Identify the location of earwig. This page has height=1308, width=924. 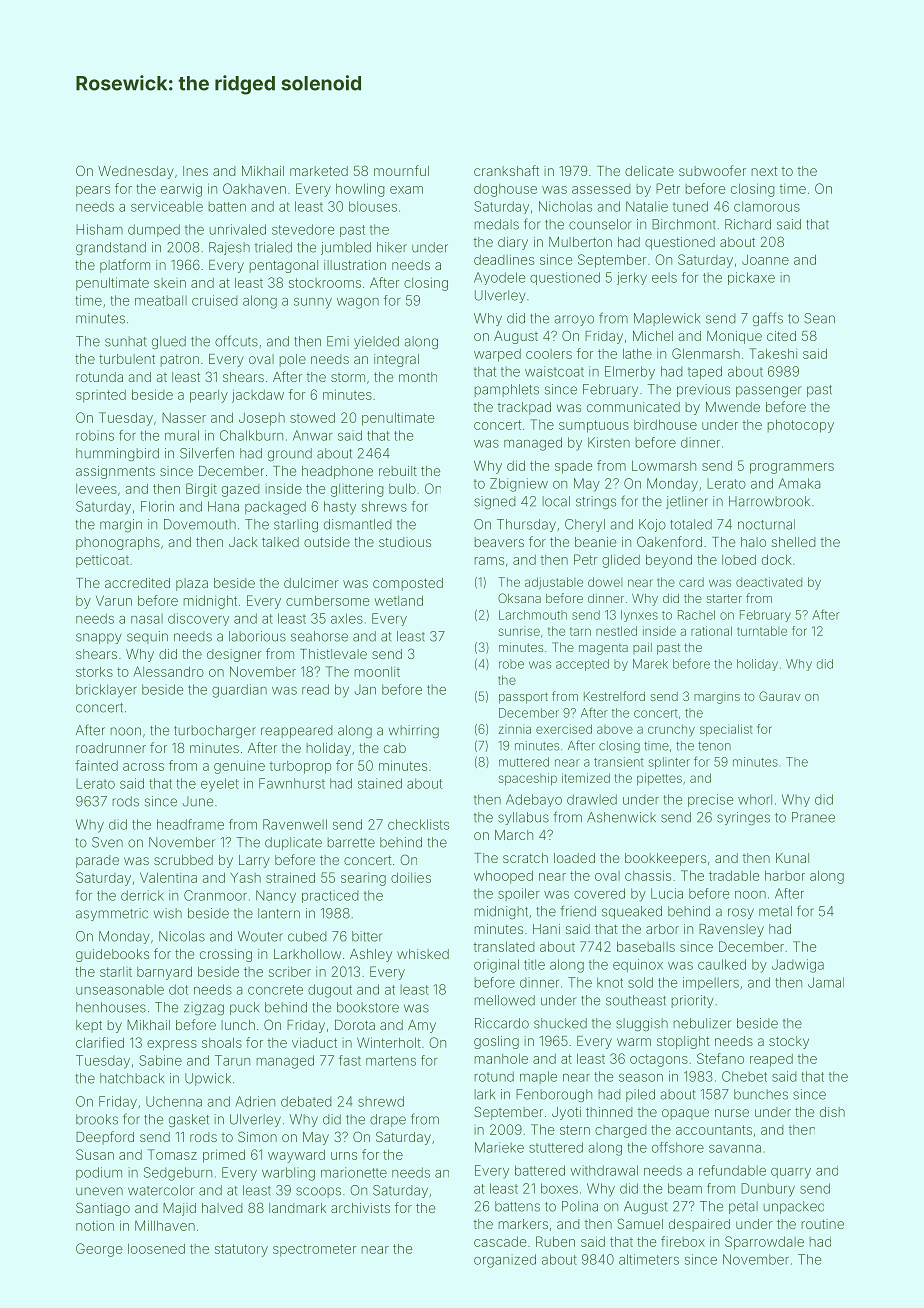
(181, 190).
